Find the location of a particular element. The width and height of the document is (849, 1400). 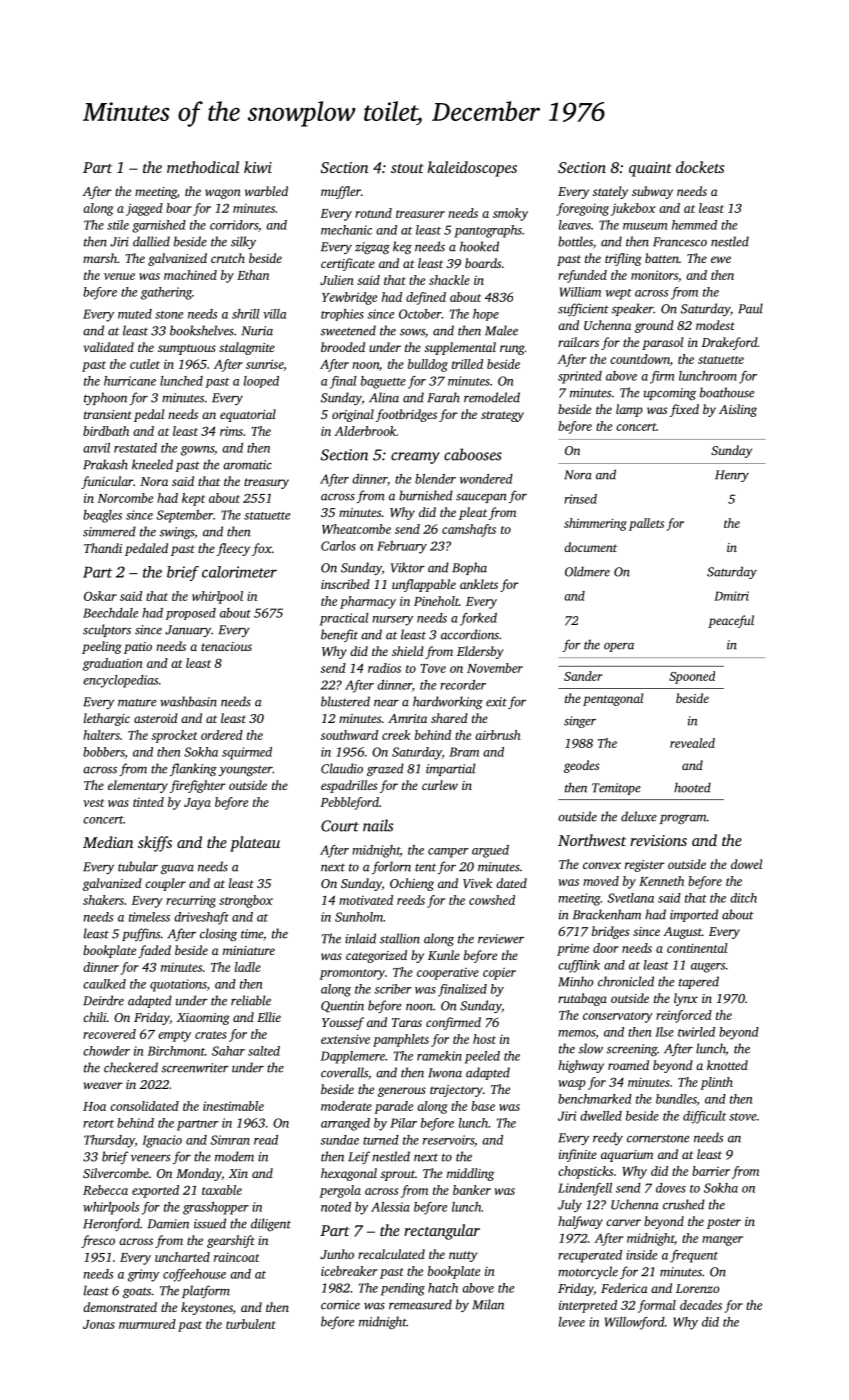

stout is located at coordinates (407, 168).
